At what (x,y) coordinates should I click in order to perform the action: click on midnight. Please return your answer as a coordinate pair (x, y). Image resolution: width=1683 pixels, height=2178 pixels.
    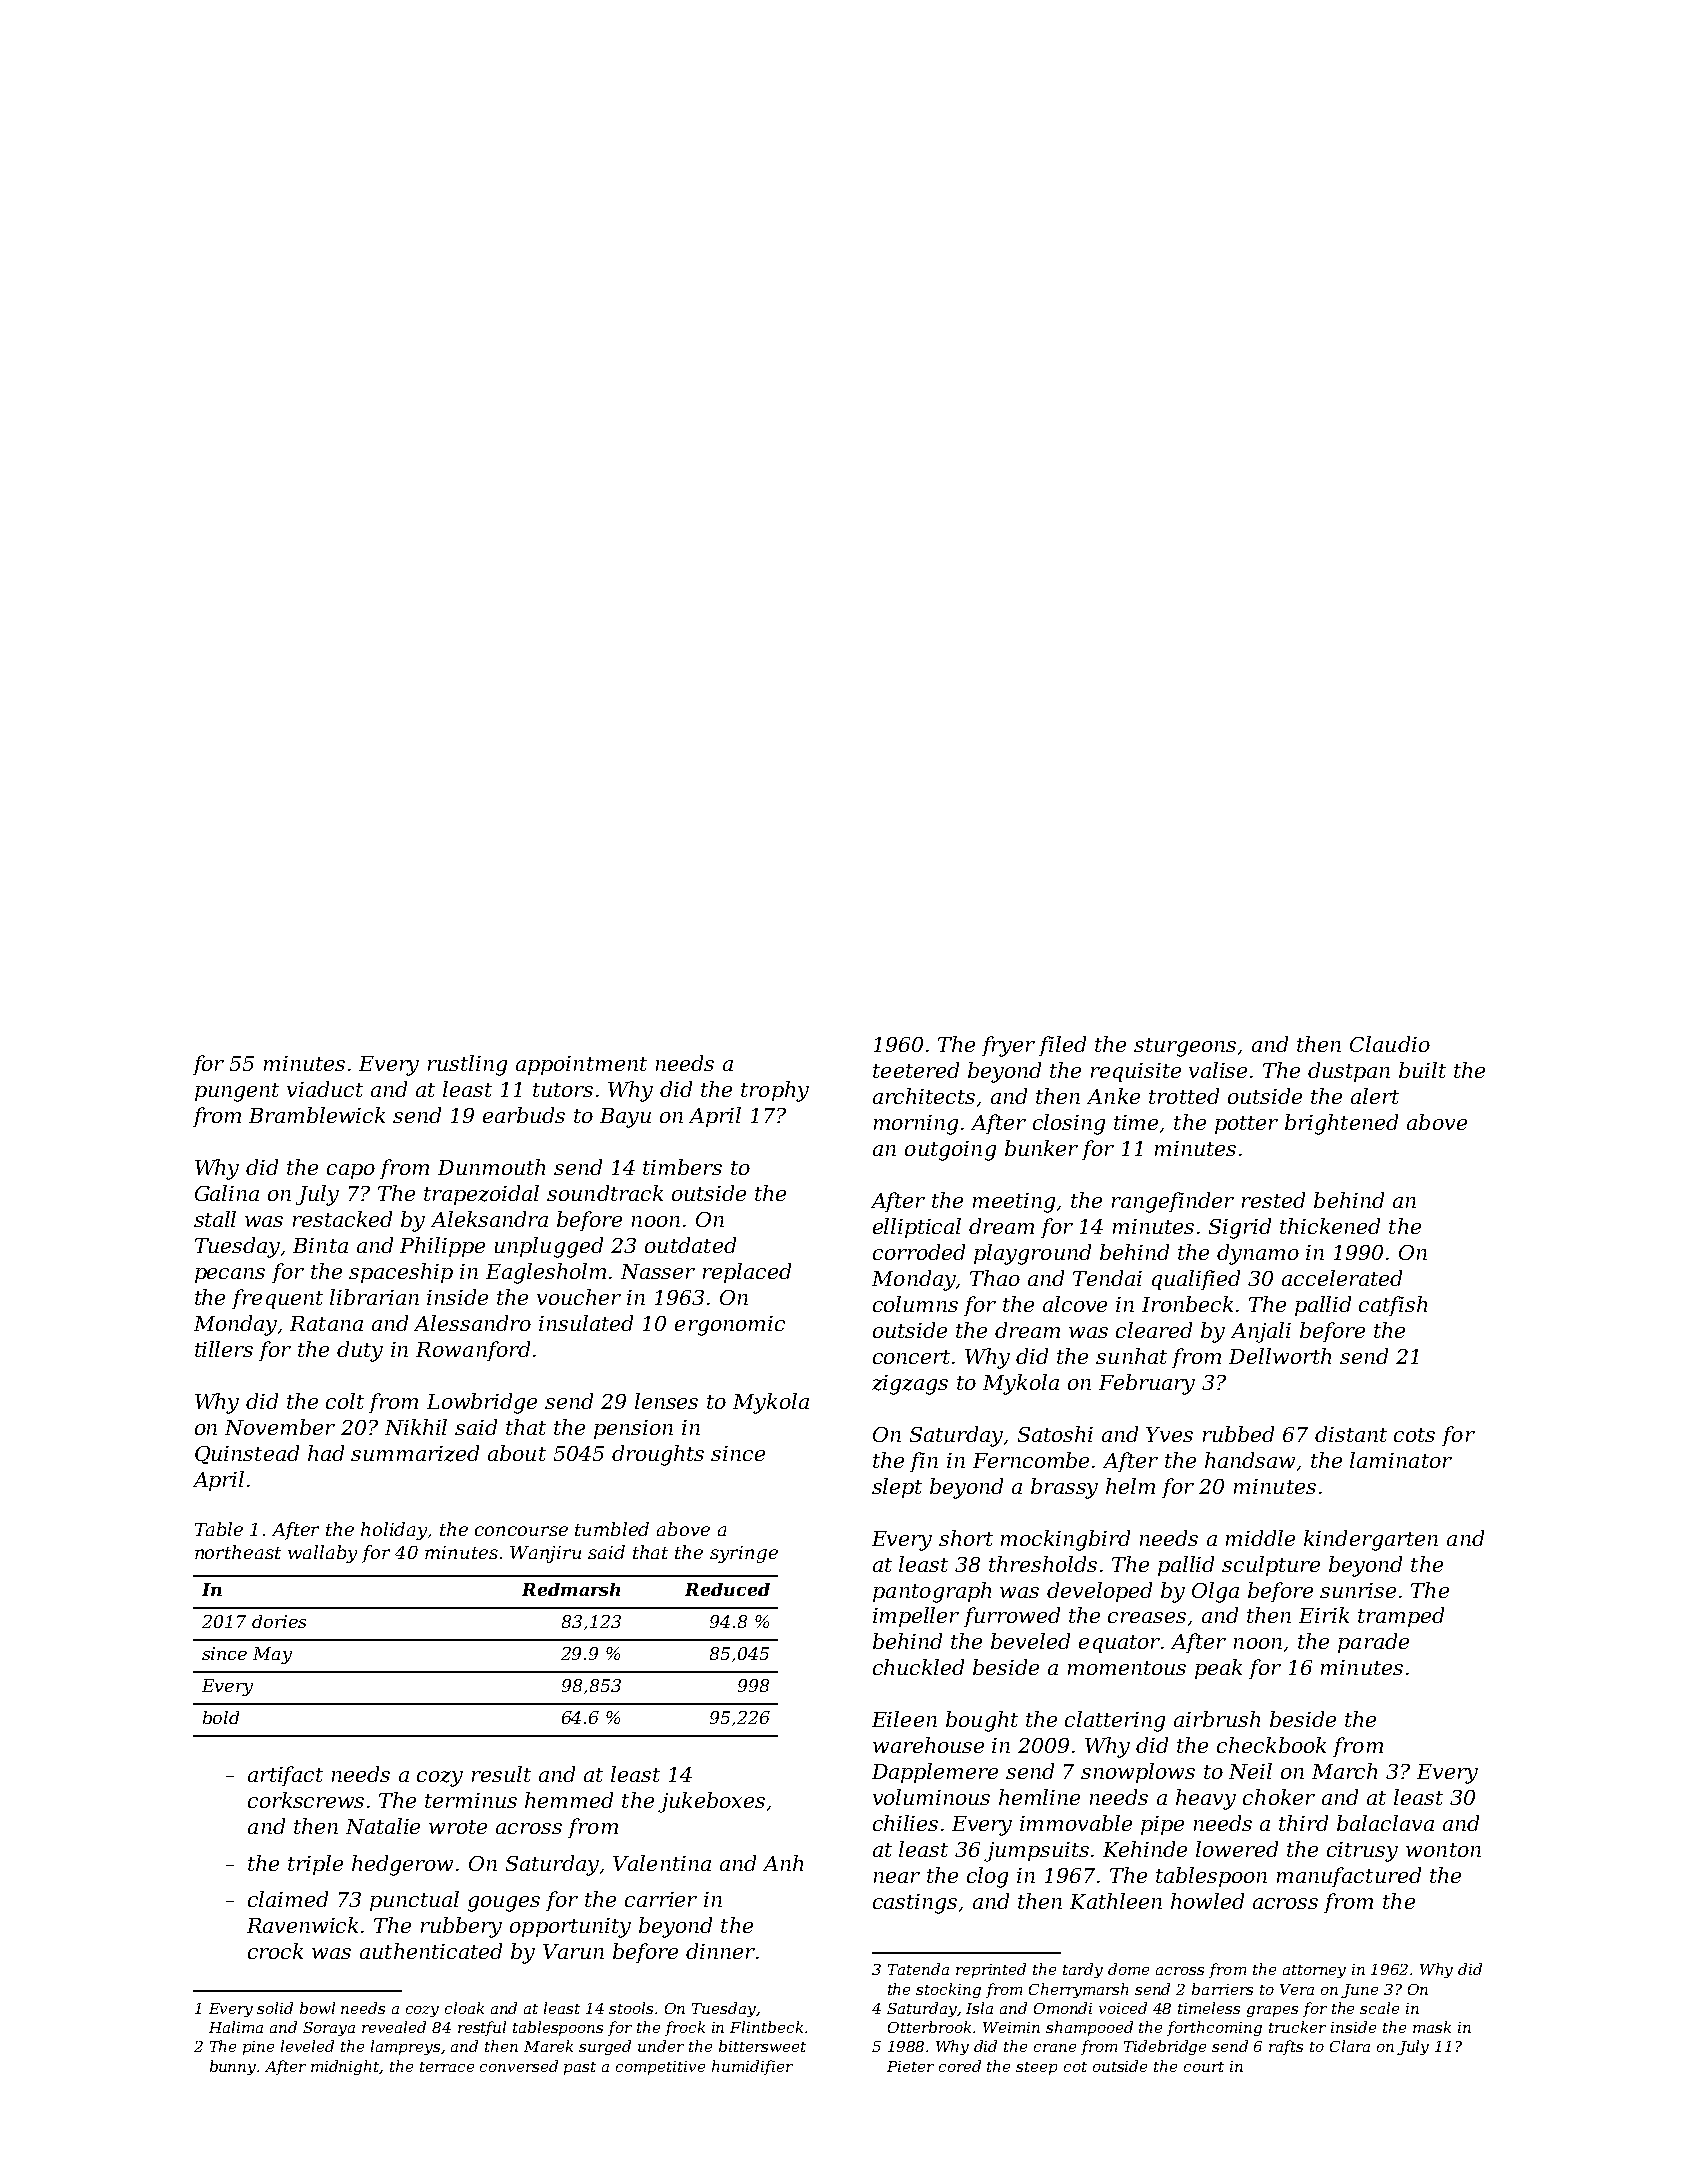
    Looking at the image, I should click on (345, 2067).
